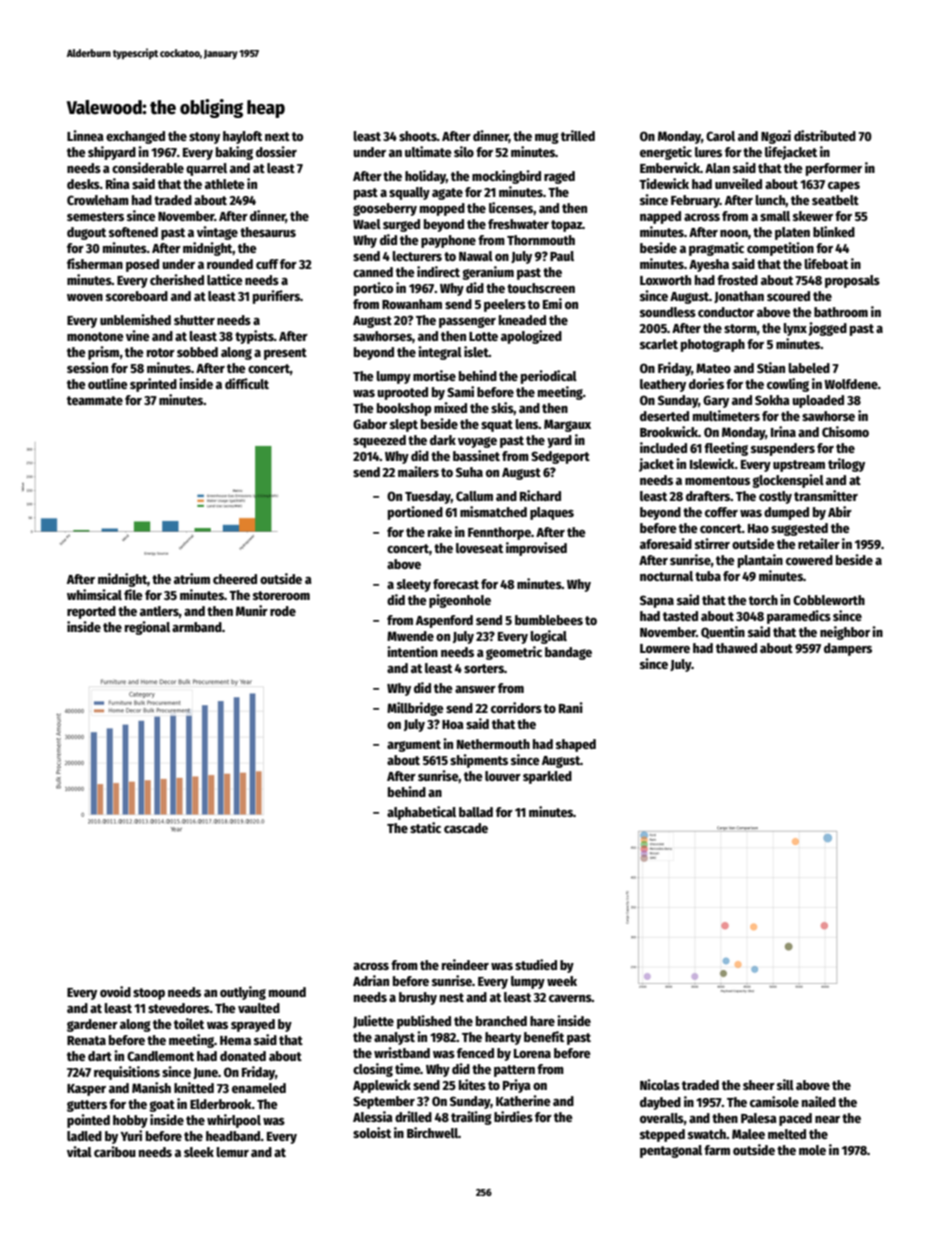 The width and height of the document is (952, 1233). What do you see at coordinates (834, 169) in the document?
I see `performer` at bounding box center [834, 169].
